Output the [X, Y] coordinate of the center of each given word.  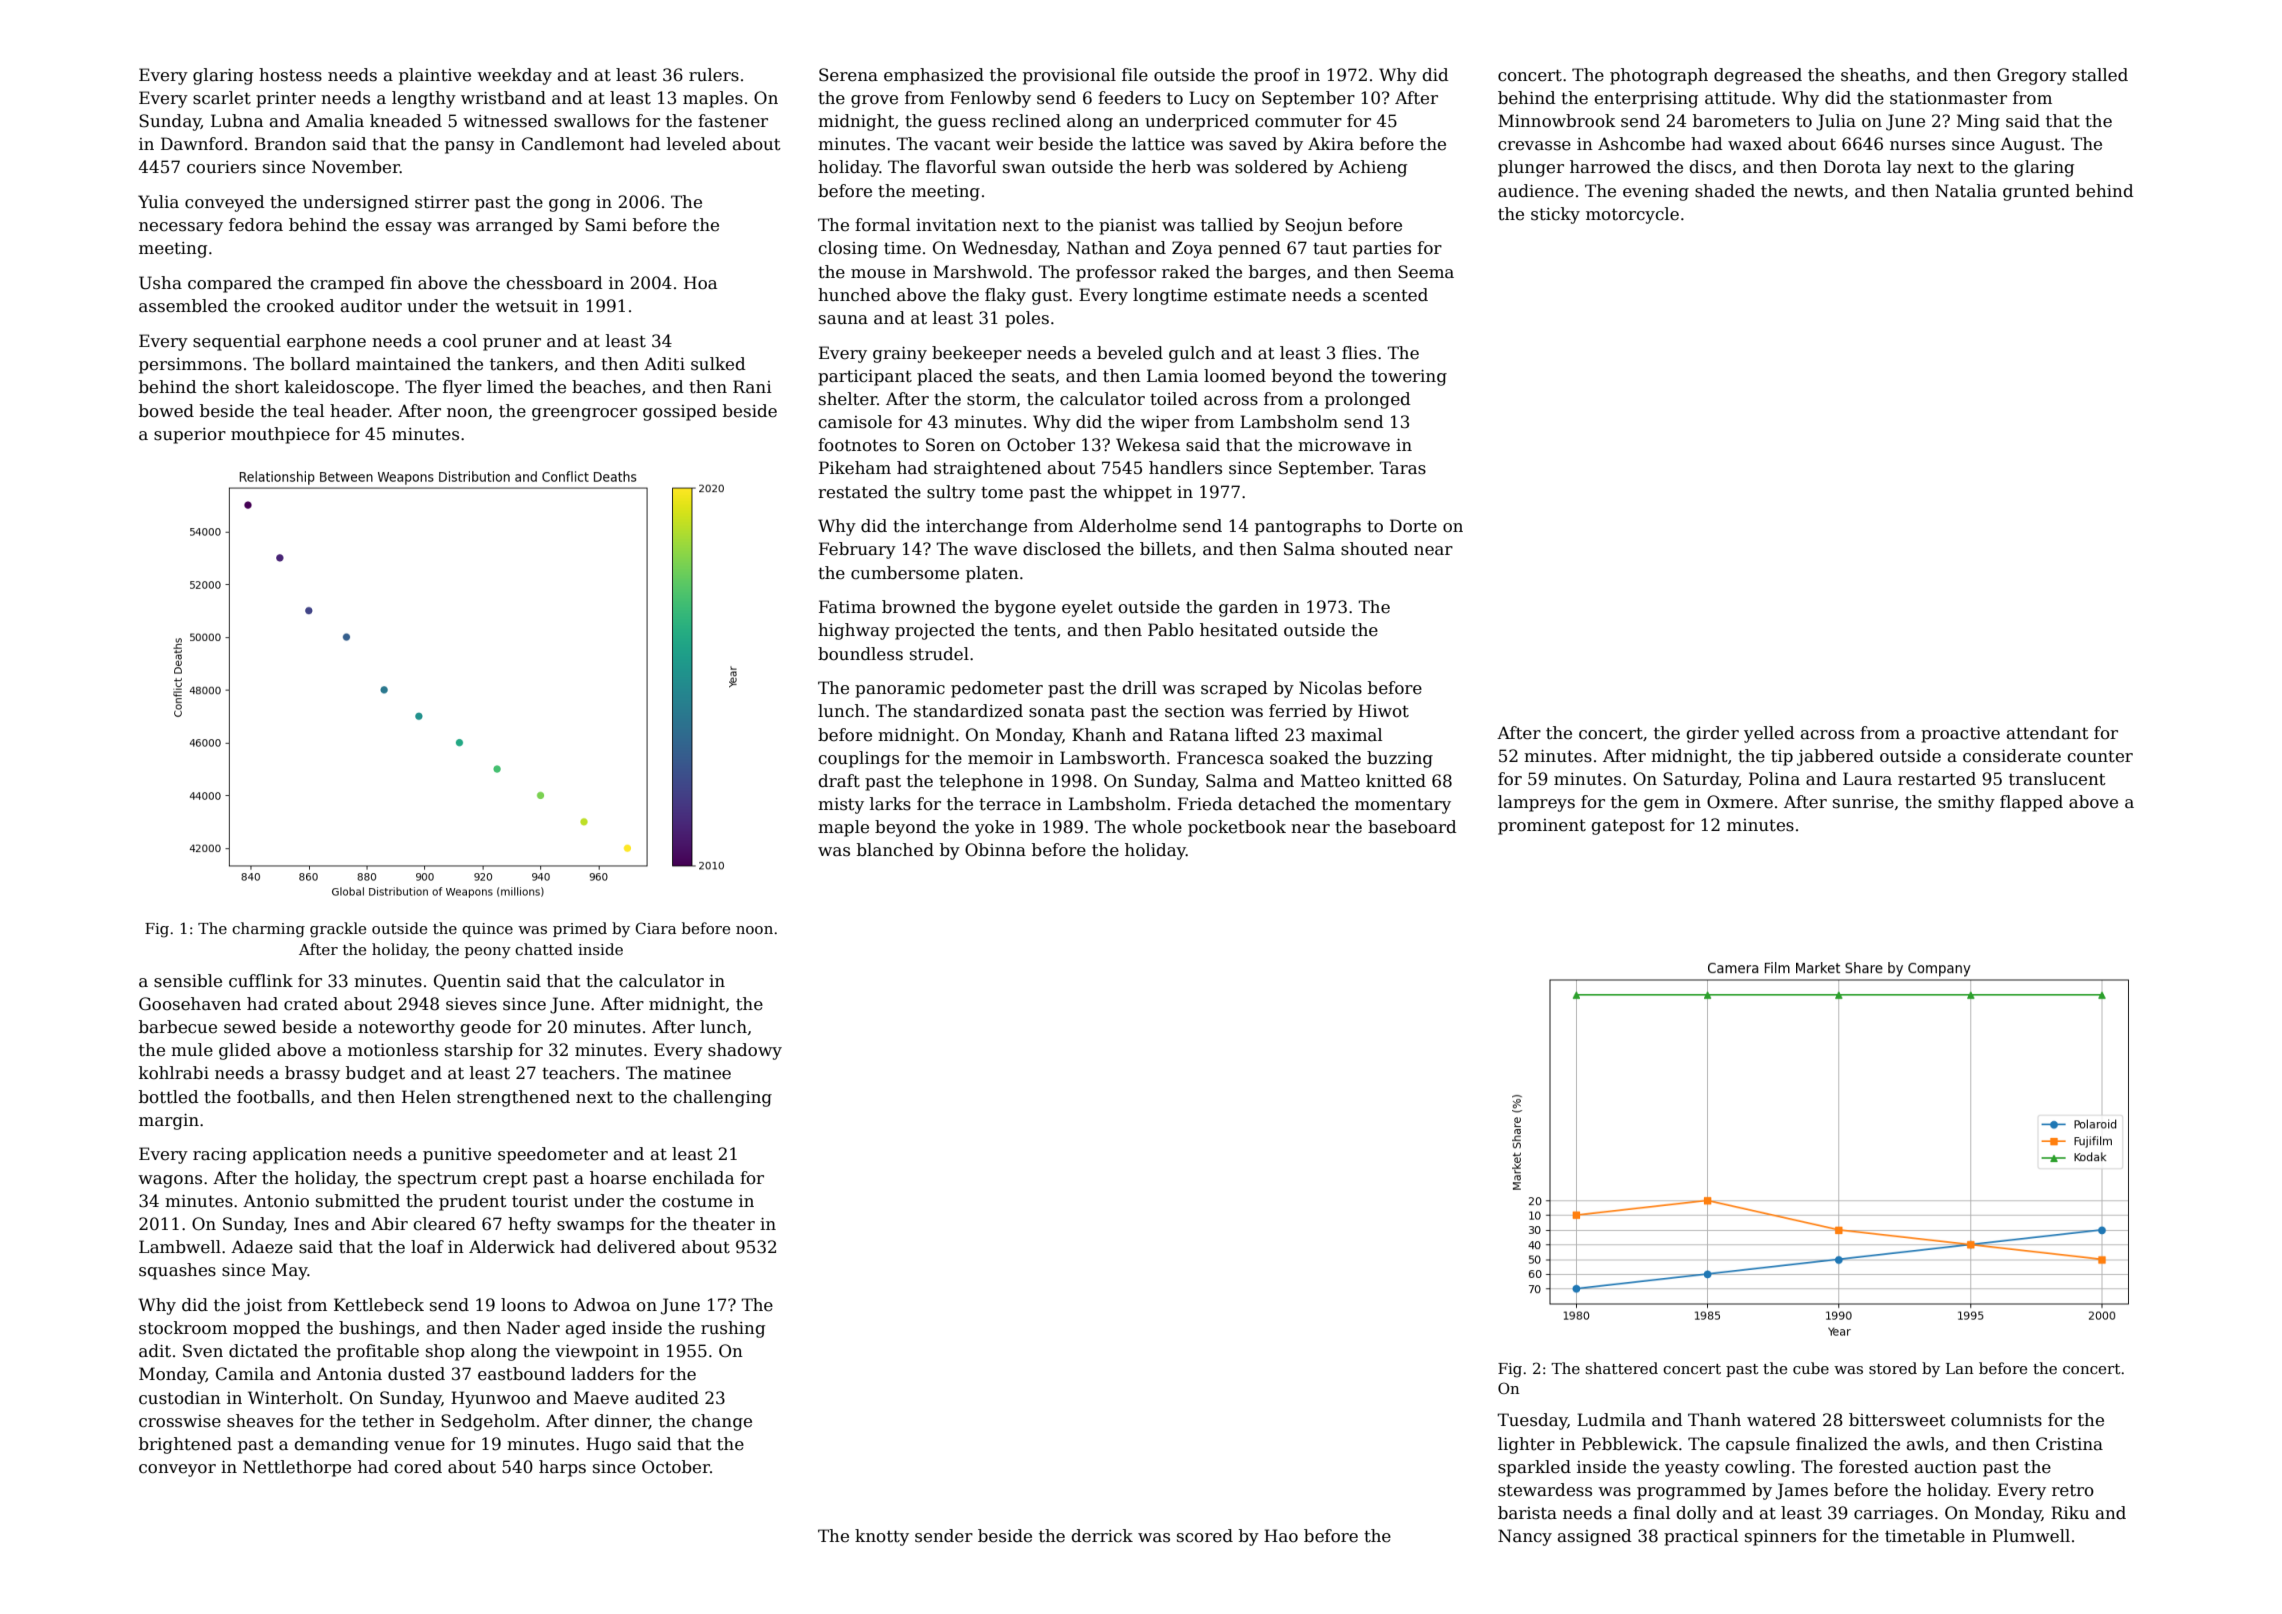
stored [1893, 1368]
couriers [221, 167]
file [1135, 75]
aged [586, 1329]
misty [841, 806]
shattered [1621, 1368]
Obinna [995, 850]
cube [1811, 1368]
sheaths [1873, 75]
